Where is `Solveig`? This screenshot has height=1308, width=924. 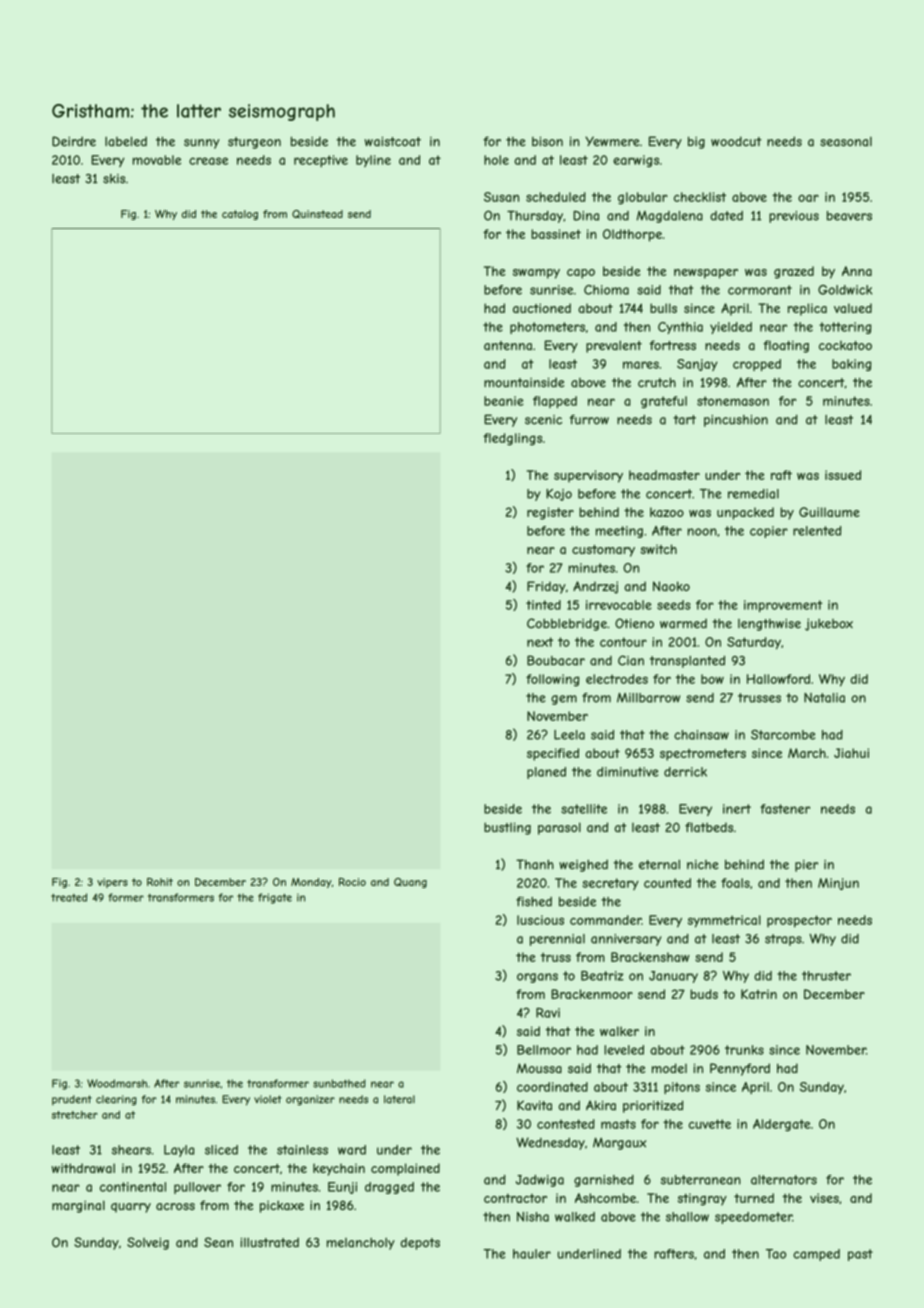
Solveig is located at coordinates (148, 1243).
